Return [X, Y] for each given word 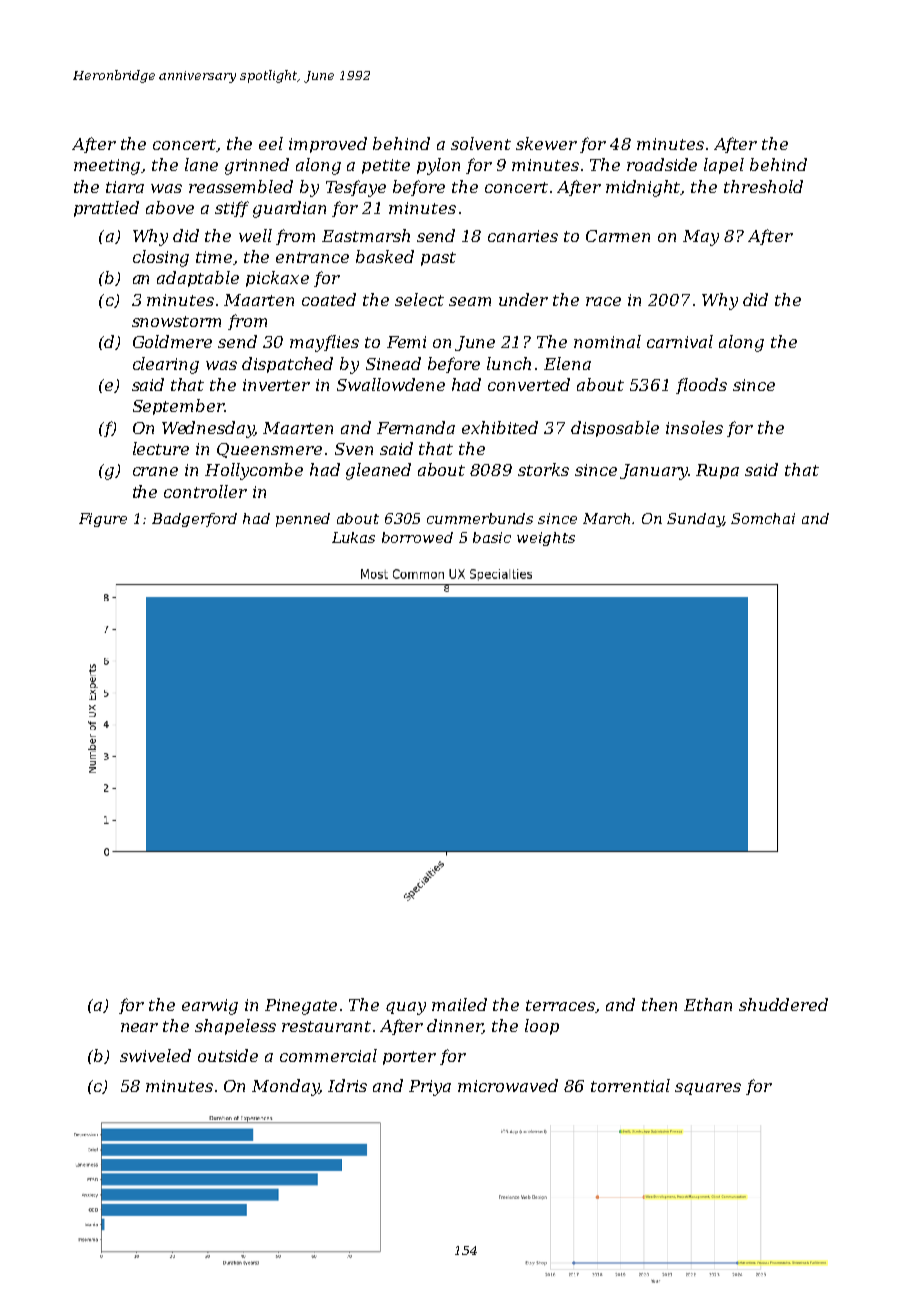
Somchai [763, 518]
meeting [108, 167]
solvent [481, 143]
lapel [724, 166]
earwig [210, 1007]
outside [228, 1055]
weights [546, 539]
